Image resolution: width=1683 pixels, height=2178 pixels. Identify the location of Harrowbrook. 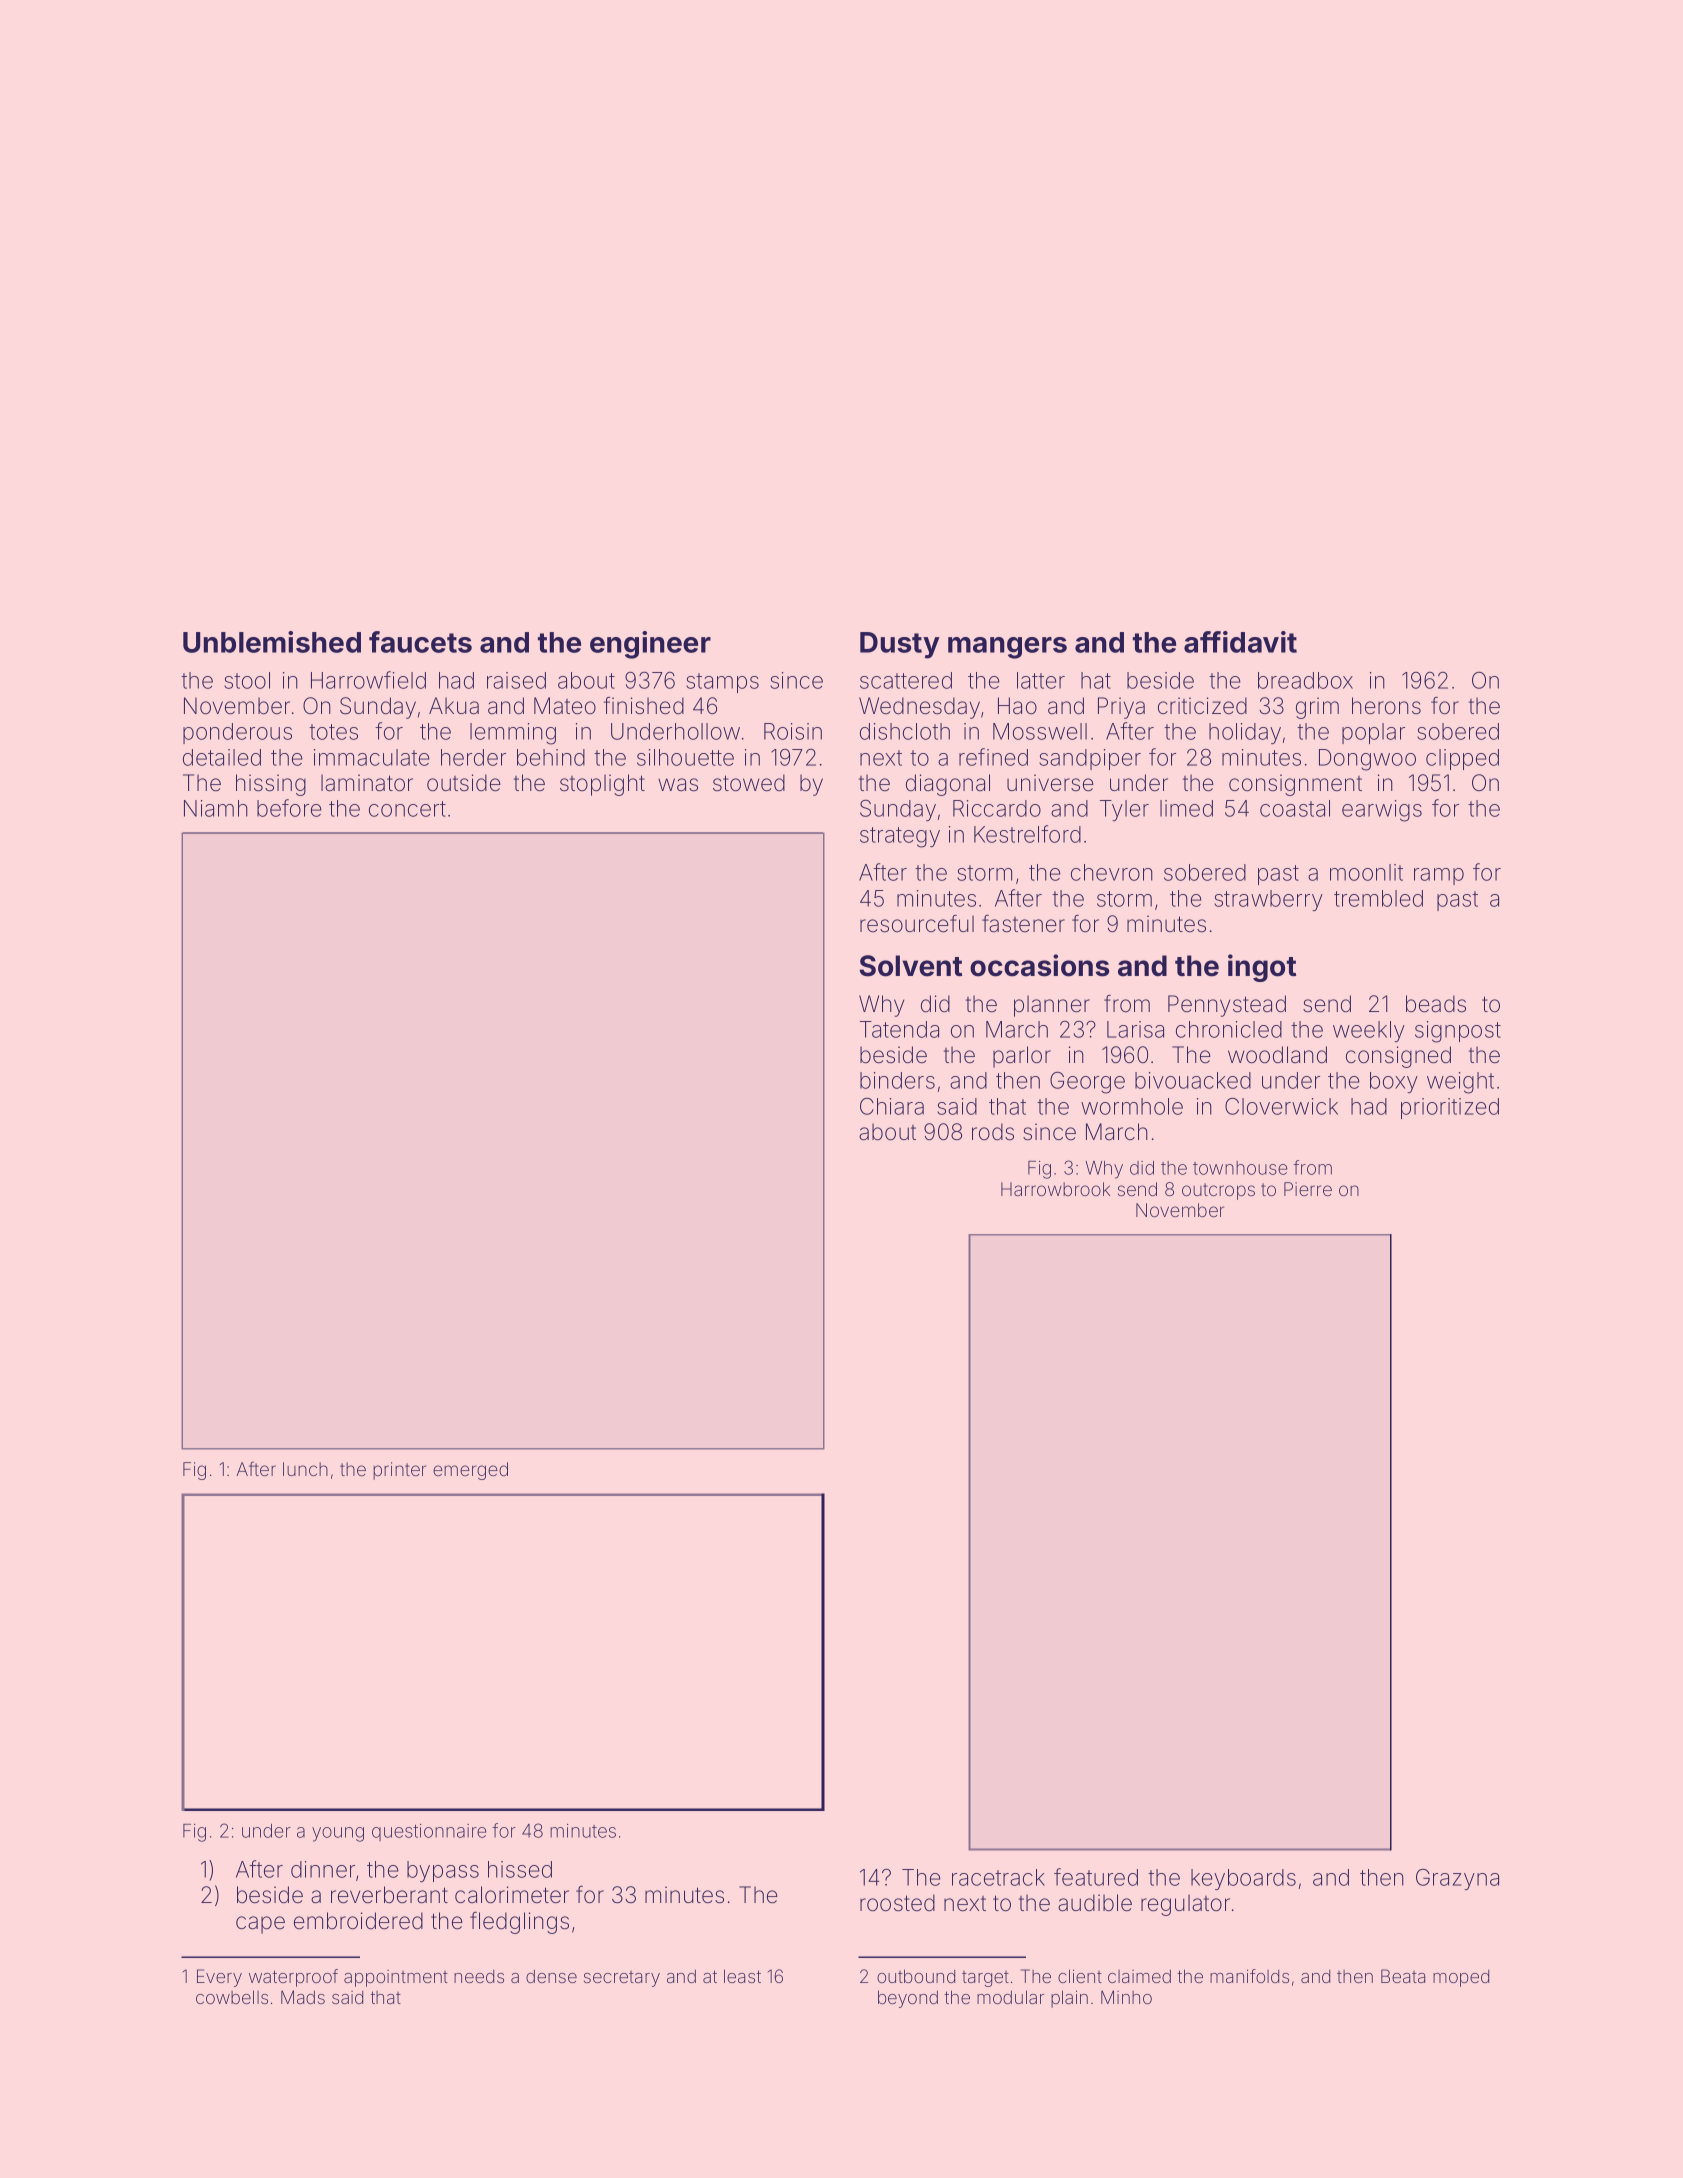
(1055, 1189).
